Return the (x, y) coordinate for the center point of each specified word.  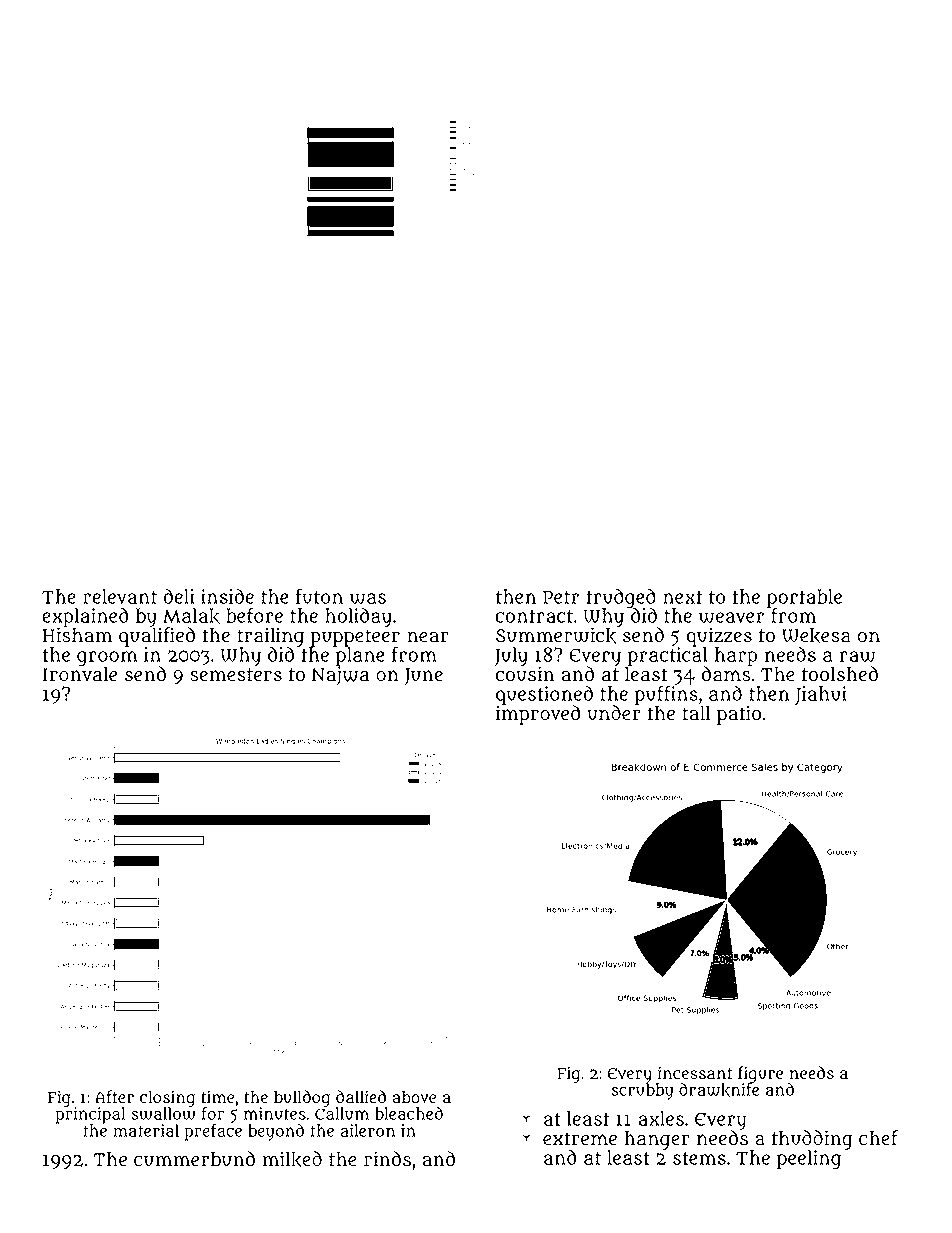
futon (319, 596)
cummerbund (194, 1159)
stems (699, 1158)
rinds (387, 1159)
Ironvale (80, 674)
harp (736, 656)
